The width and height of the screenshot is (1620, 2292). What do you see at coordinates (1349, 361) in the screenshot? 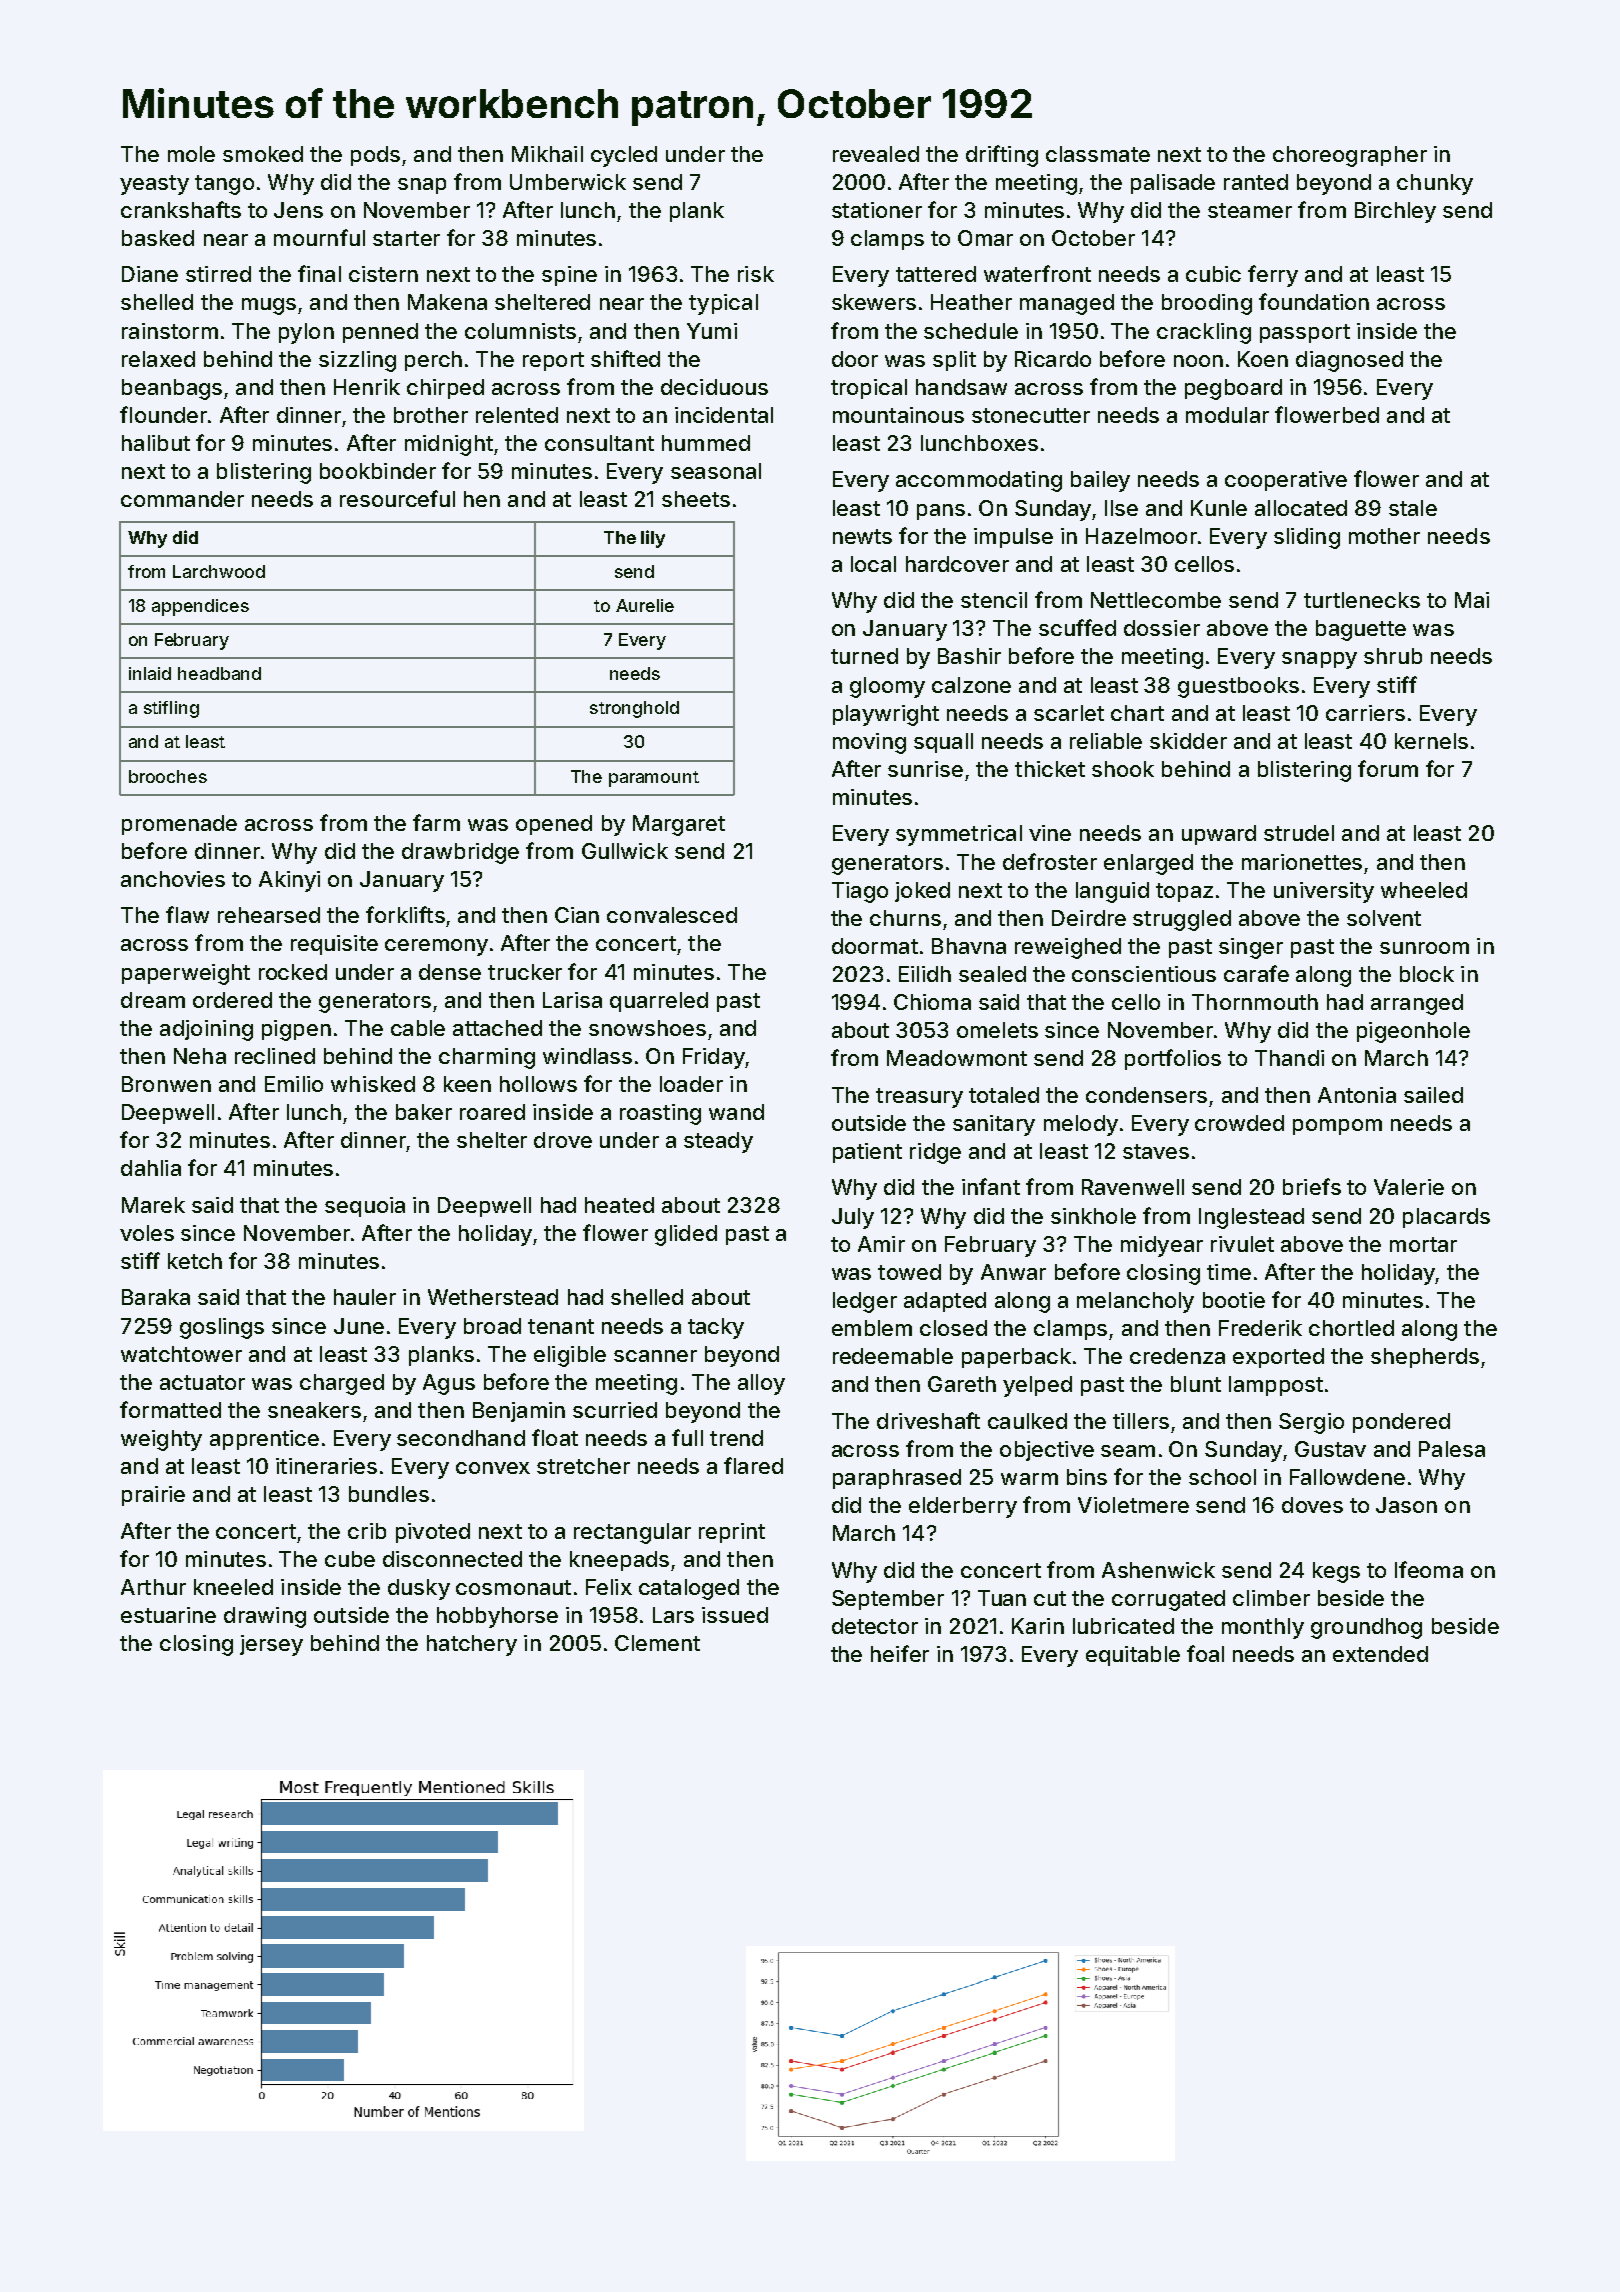
I see `diagnosed` at bounding box center [1349, 361].
